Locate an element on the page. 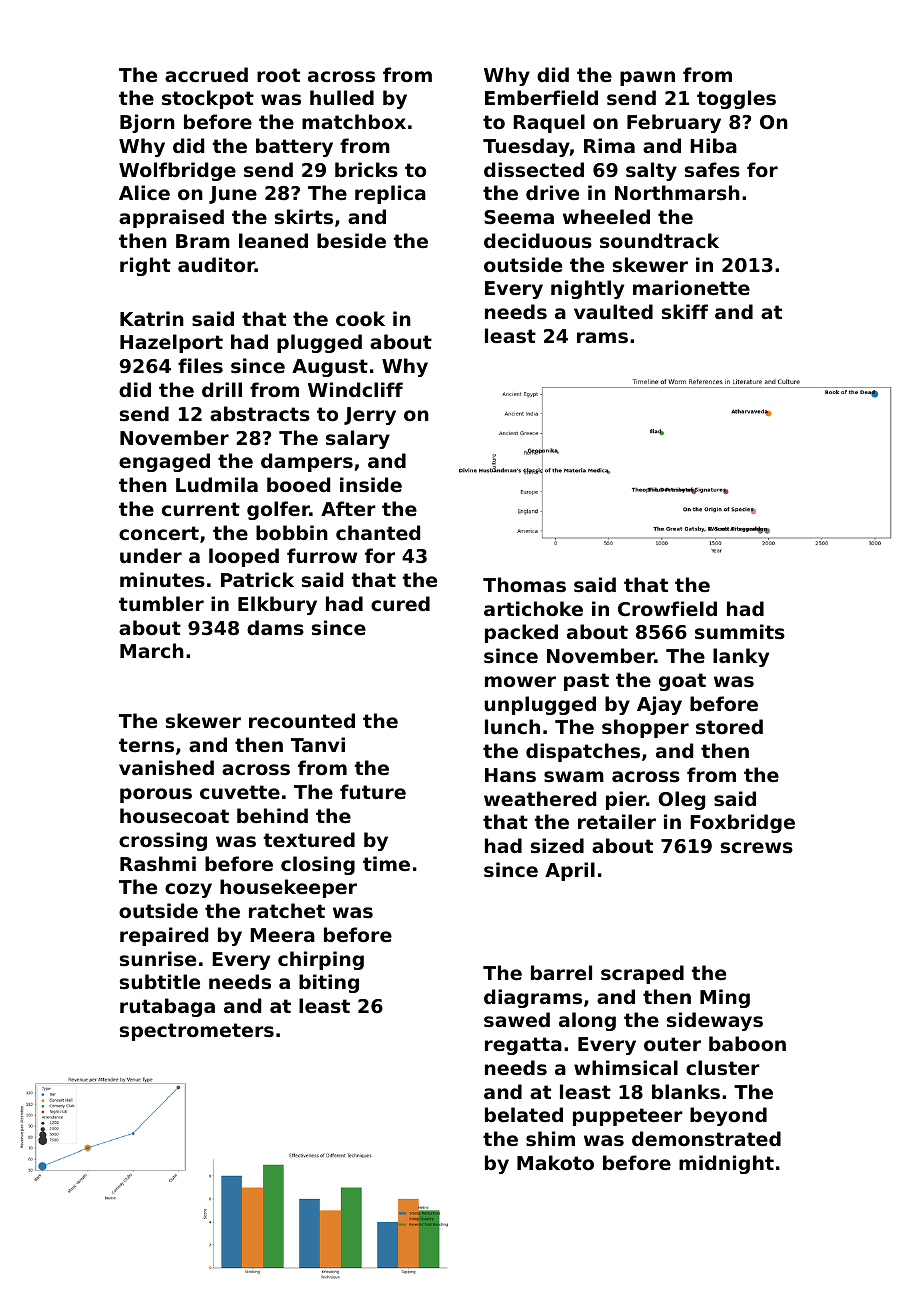 Image resolution: width=924 pixels, height=1314 pixels. accrued is located at coordinates (206, 74).
